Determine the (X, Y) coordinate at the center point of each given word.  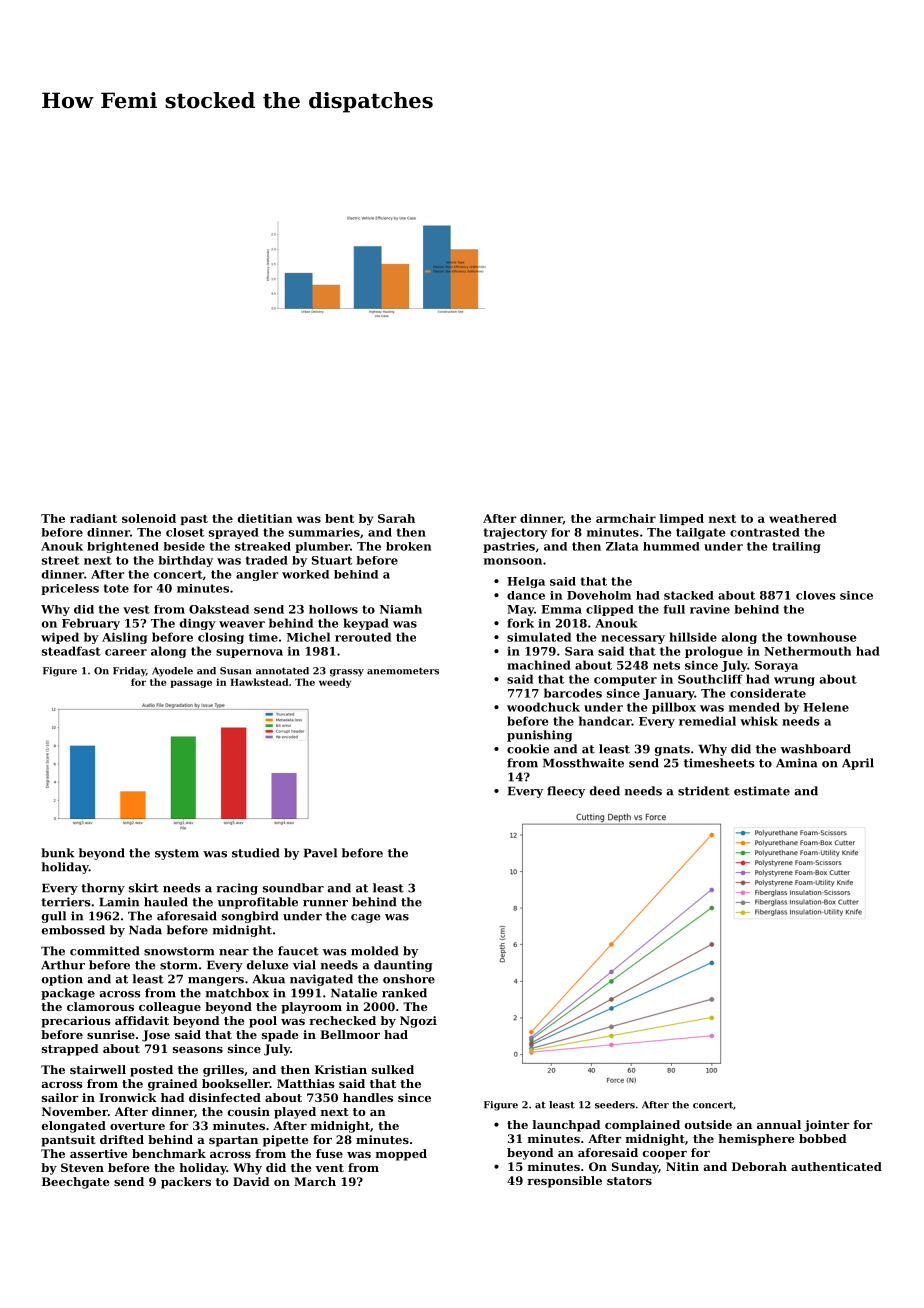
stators (629, 1181)
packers (186, 1183)
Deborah (759, 1166)
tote (116, 588)
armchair (626, 518)
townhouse (821, 637)
